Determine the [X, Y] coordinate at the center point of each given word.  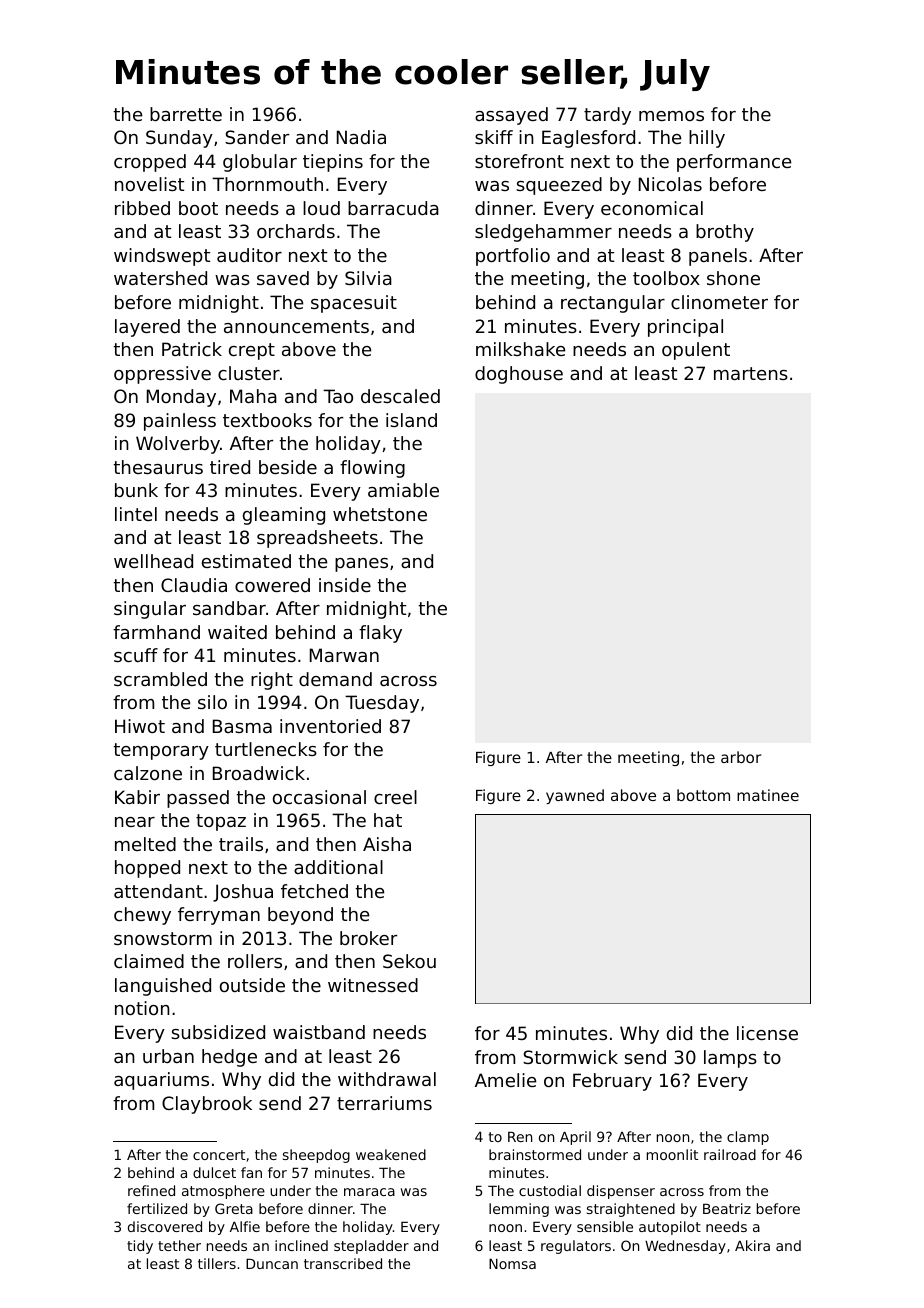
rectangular [613, 304]
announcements [296, 326]
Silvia [368, 278]
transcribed [343, 1263]
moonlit [672, 1154]
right [272, 681]
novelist [149, 184]
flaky [380, 634]
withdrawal [387, 1079]
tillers [217, 1263]
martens [751, 373]
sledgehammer [543, 233]
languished [163, 987]
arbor [741, 757]
